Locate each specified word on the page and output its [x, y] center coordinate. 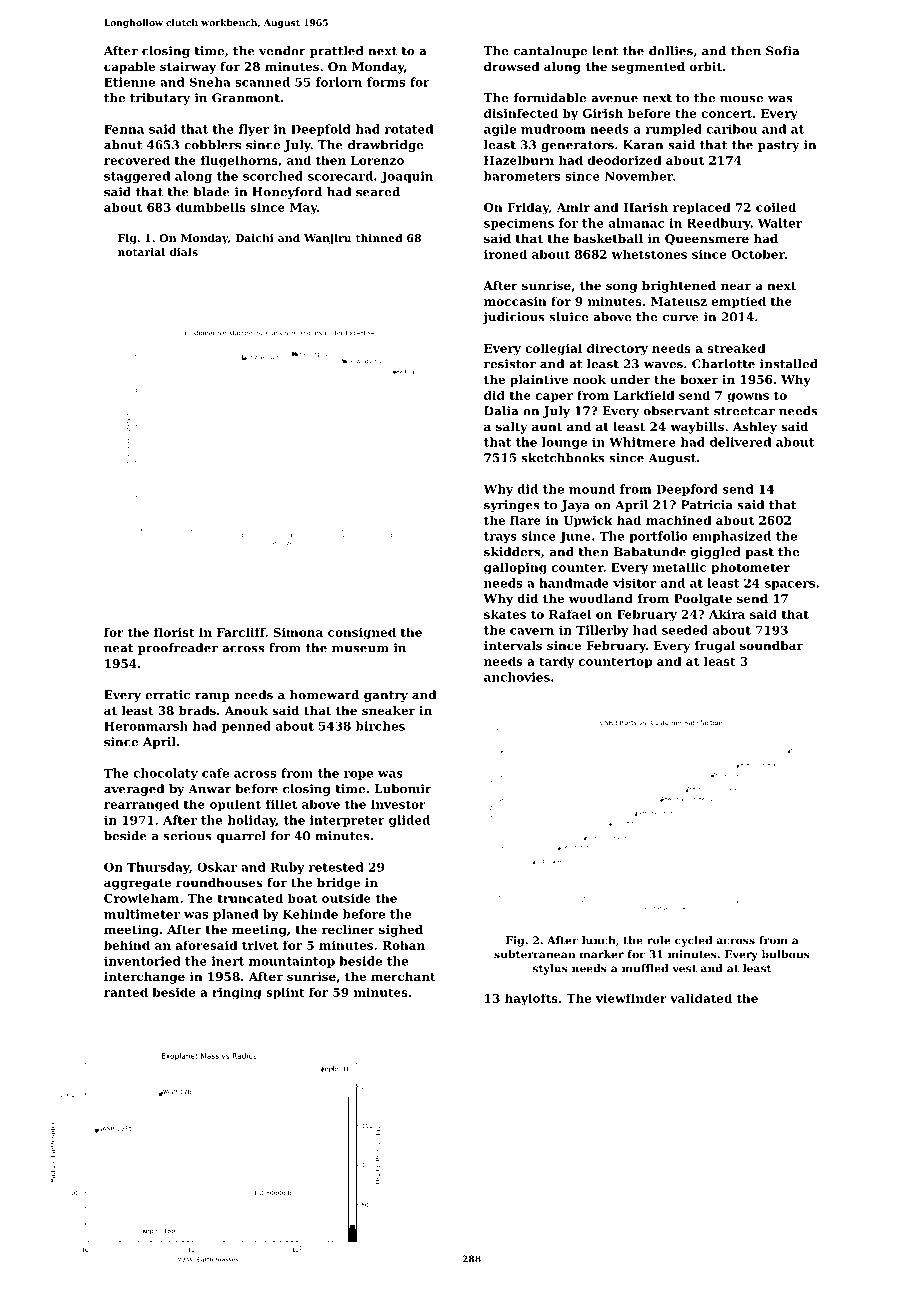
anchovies [517, 677]
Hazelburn [519, 160]
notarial [141, 252]
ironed [505, 254]
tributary [160, 99]
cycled [693, 941]
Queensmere [707, 239]
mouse [741, 99]
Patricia [707, 505]
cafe [215, 773]
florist [174, 632]
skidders [512, 552]
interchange [144, 978]
